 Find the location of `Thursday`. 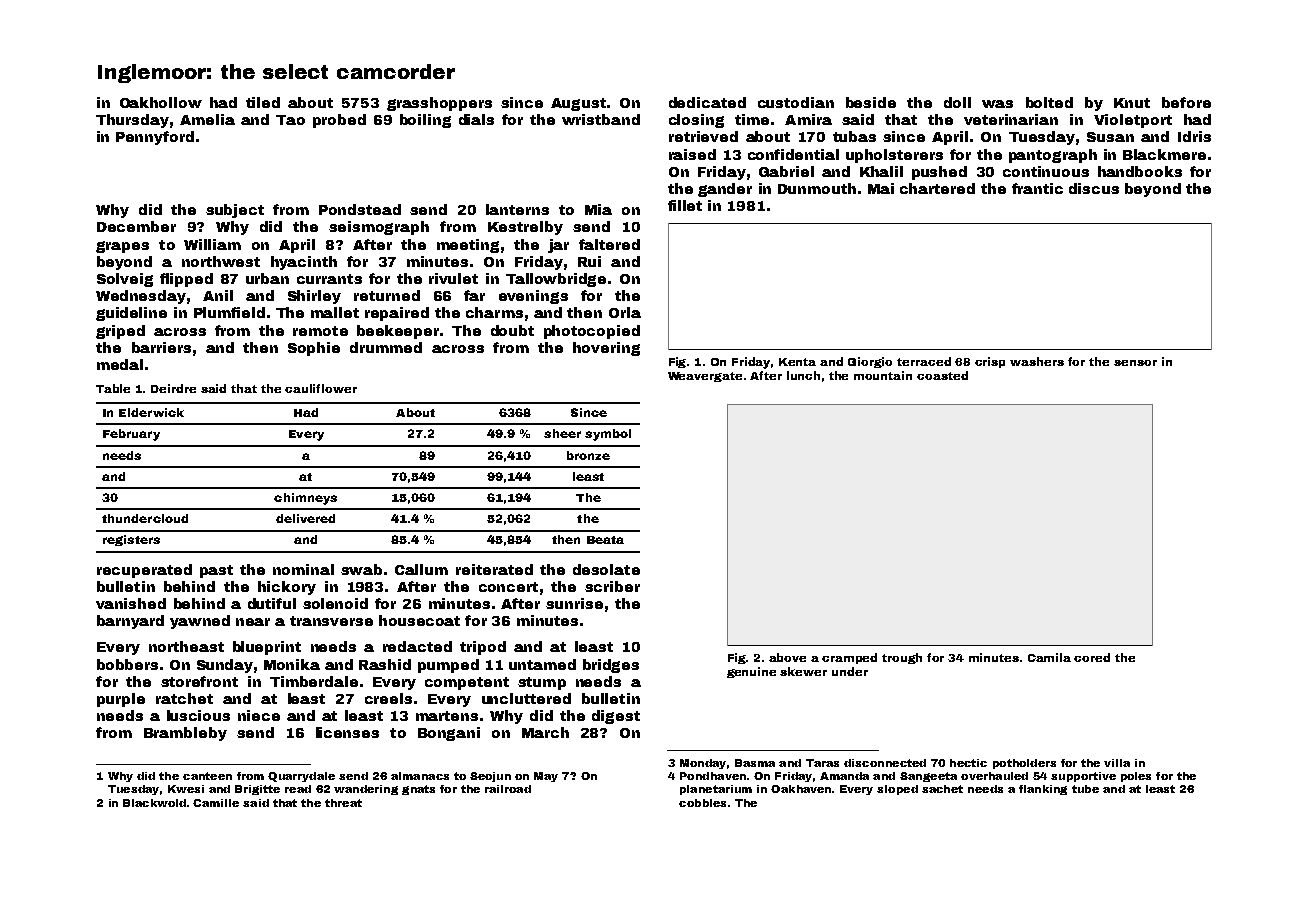

Thursday is located at coordinates (132, 121).
